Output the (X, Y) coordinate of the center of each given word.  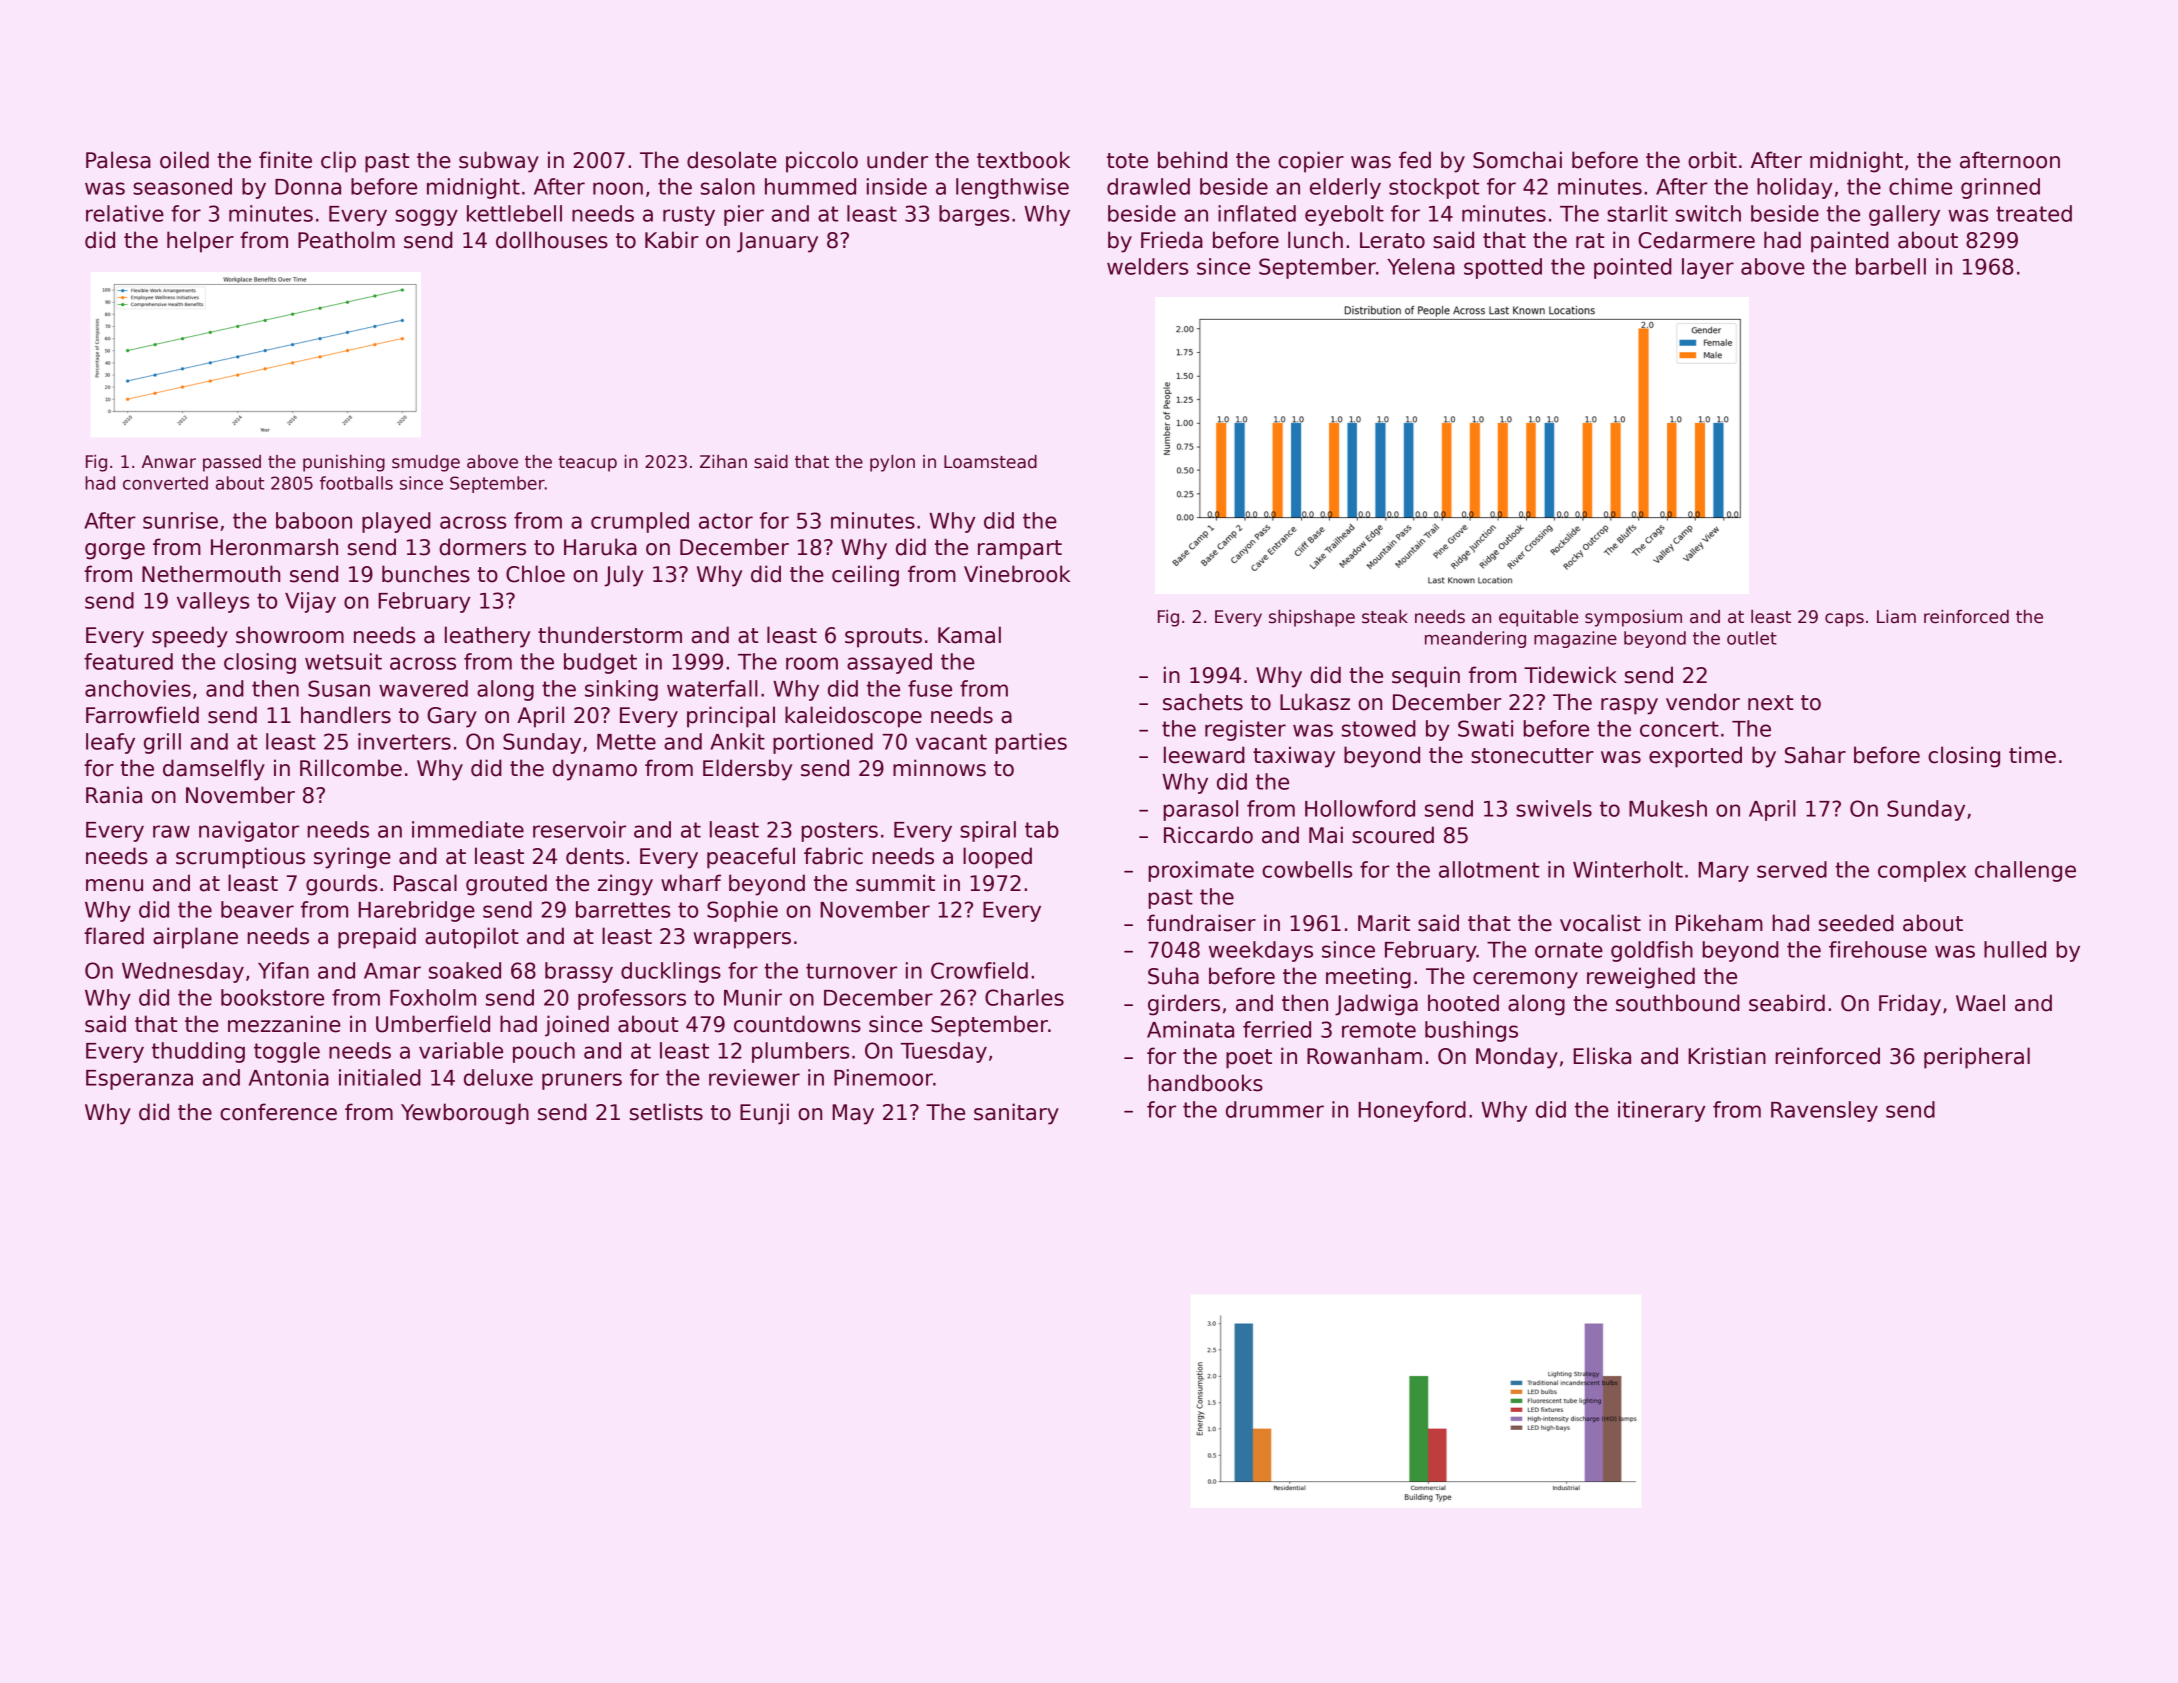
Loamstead (990, 462)
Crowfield (979, 970)
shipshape (1312, 618)
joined (577, 1026)
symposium (1633, 618)
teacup (588, 464)
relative (125, 213)
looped (997, 858)
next (1770, 703)
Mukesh (1668, 808)
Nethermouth (211, 574)
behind (1192, 160)
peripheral (1977, 1058)
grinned (2000, 188)
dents (595, 856)
